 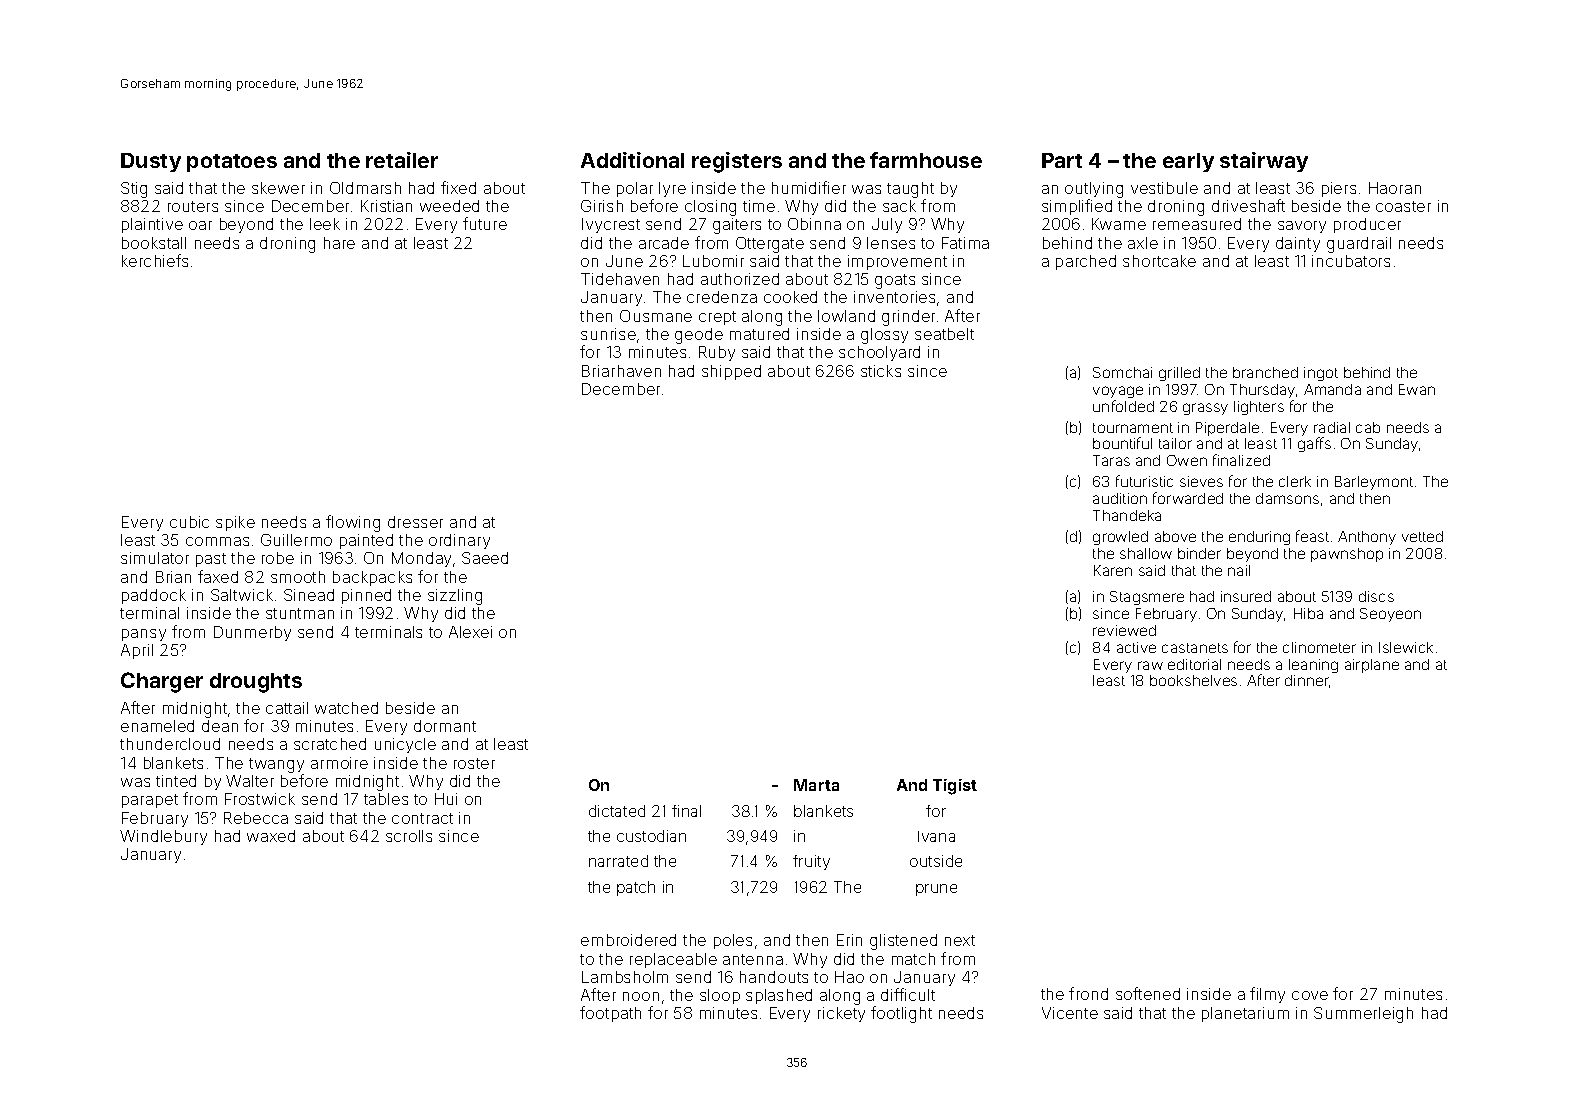 What do you see at coordinates (1150, 665) in the page?
I see `raw` at bounding box center [1150, 665].
